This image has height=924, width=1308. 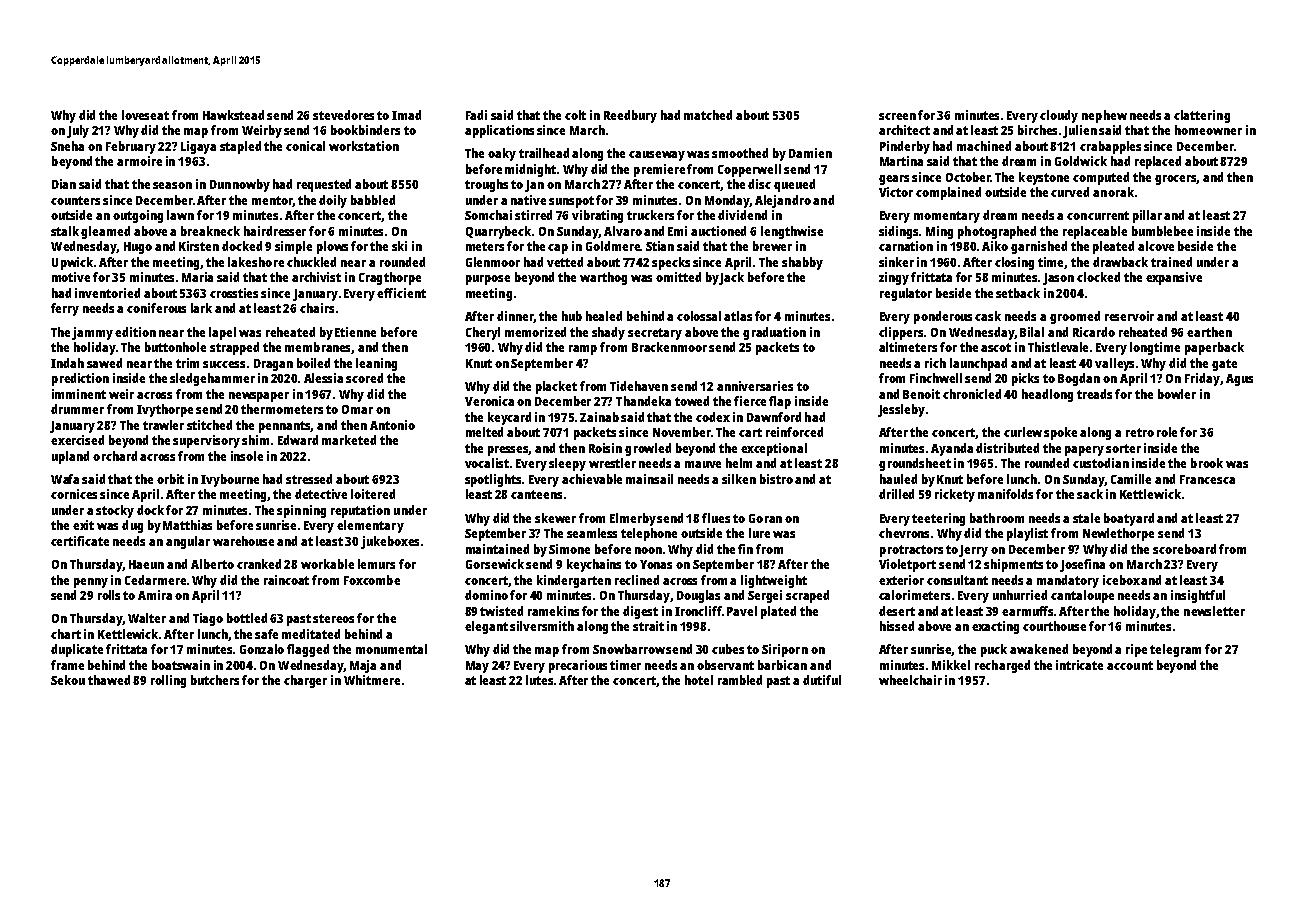 I want to click on raincoat, so click(x=286, y=580).
